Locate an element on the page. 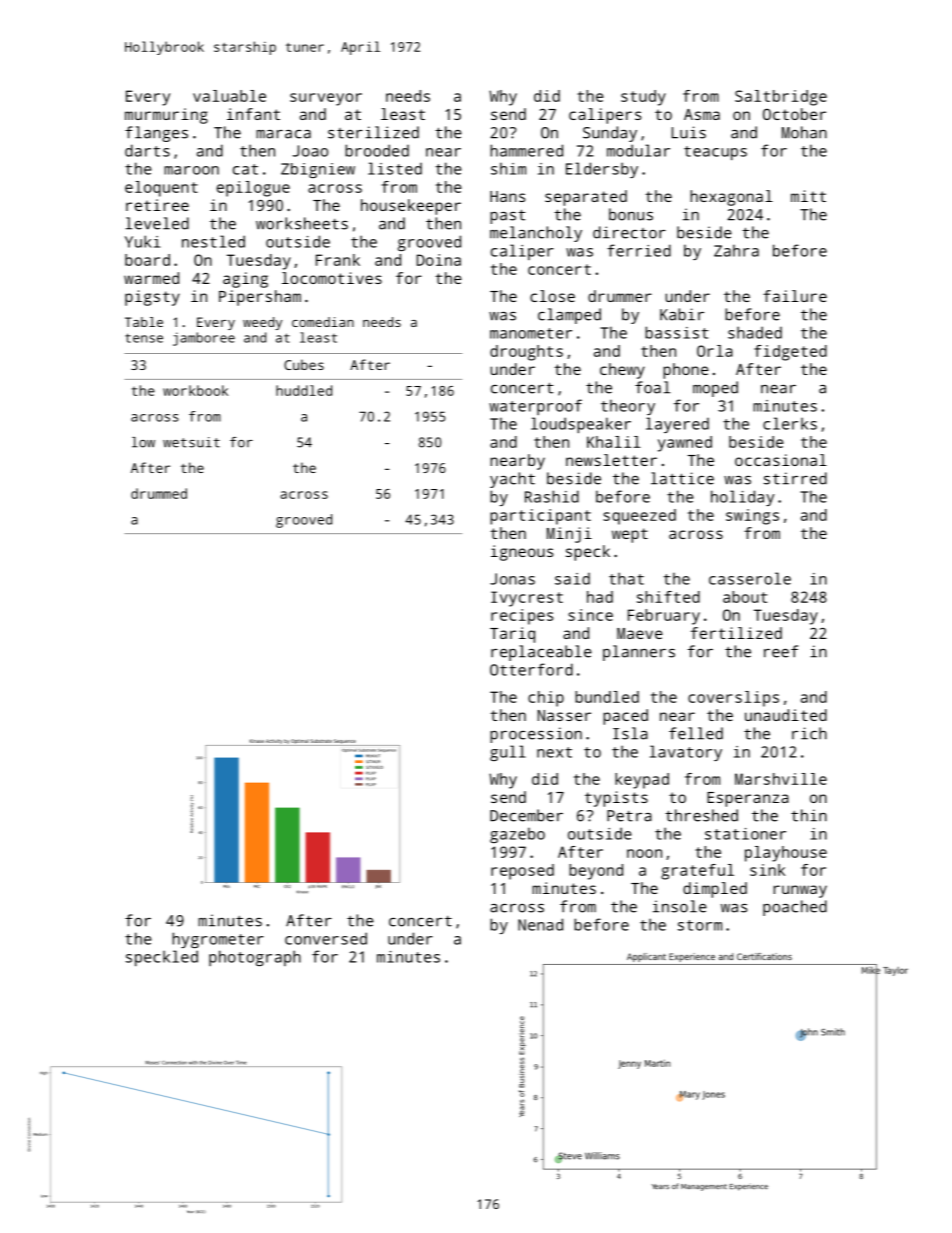 This document has width=952, height=1233. drummed is located at coordinates (159, 493).
